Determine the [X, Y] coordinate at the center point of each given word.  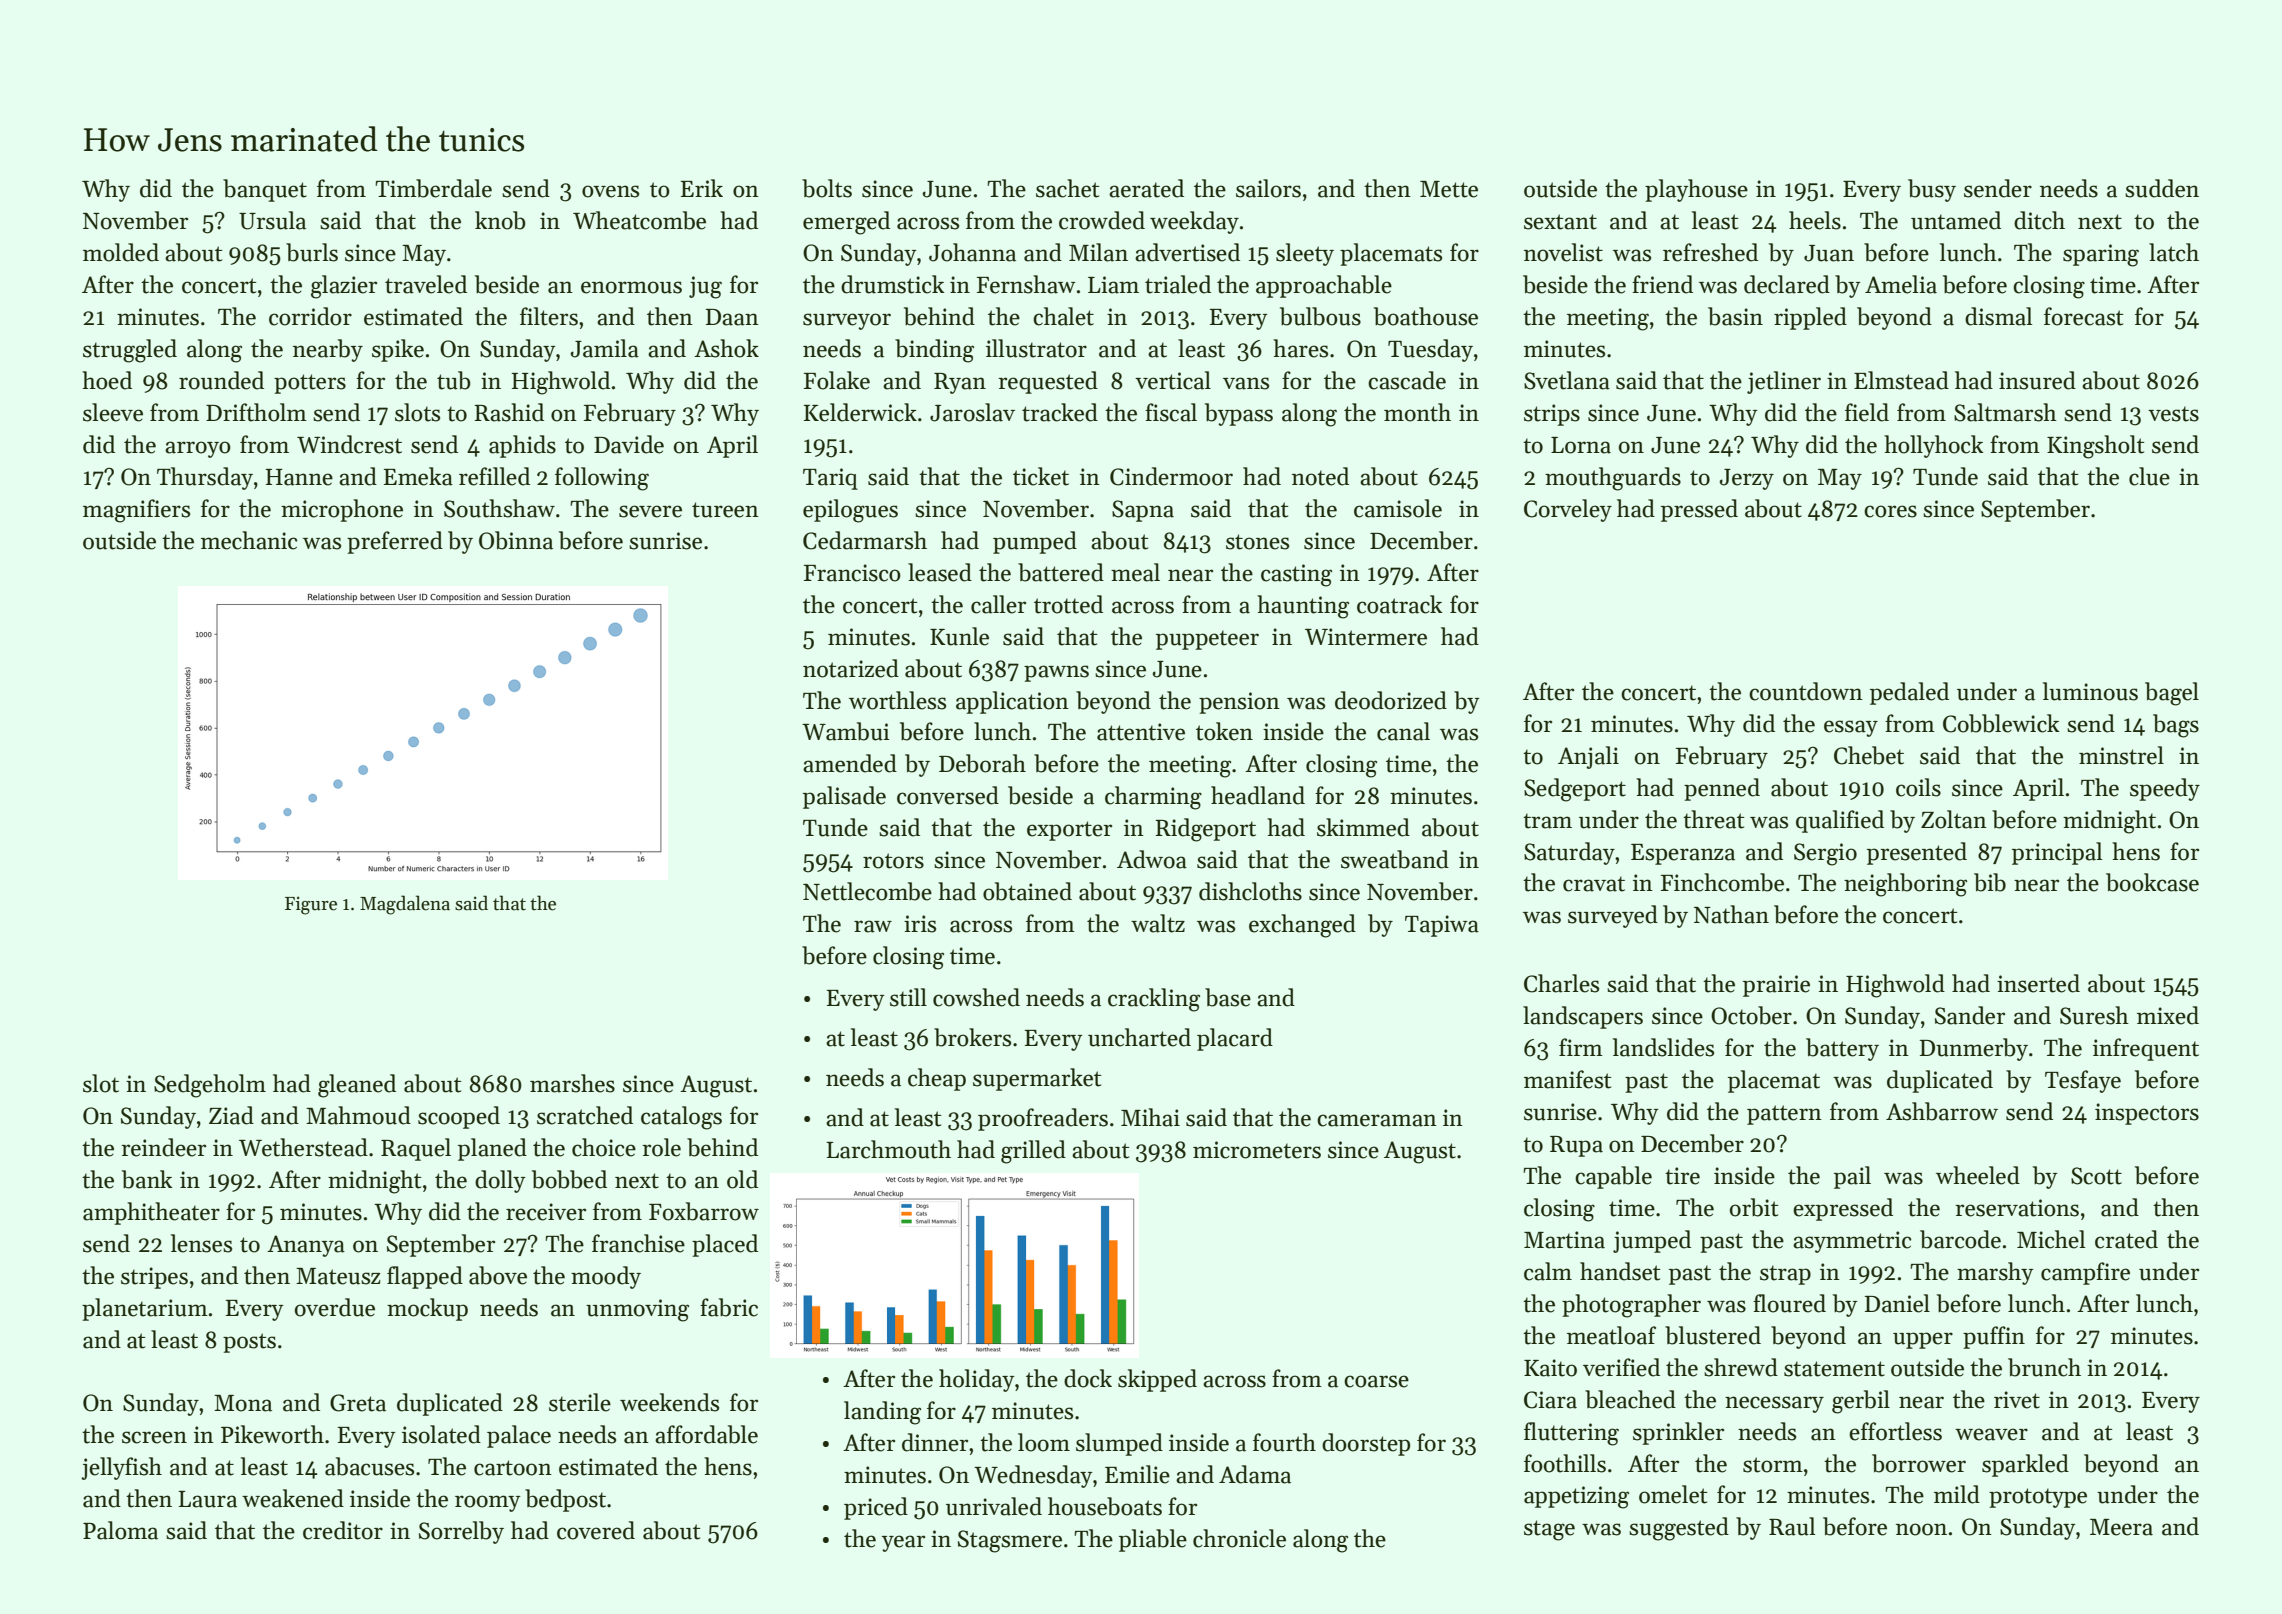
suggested [1679, 1529]
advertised [1187, 252]
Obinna [516, 540]
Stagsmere [1010, 1541]
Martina [1564, 1240]
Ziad [231, 1115]
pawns [1056, 673]
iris [920, 924]
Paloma [120, 1530]
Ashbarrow [1942, 1111]
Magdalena [405, 905]
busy [1932, 190]
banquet [265, 190]
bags [2176, 726]
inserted [2038, 983]
